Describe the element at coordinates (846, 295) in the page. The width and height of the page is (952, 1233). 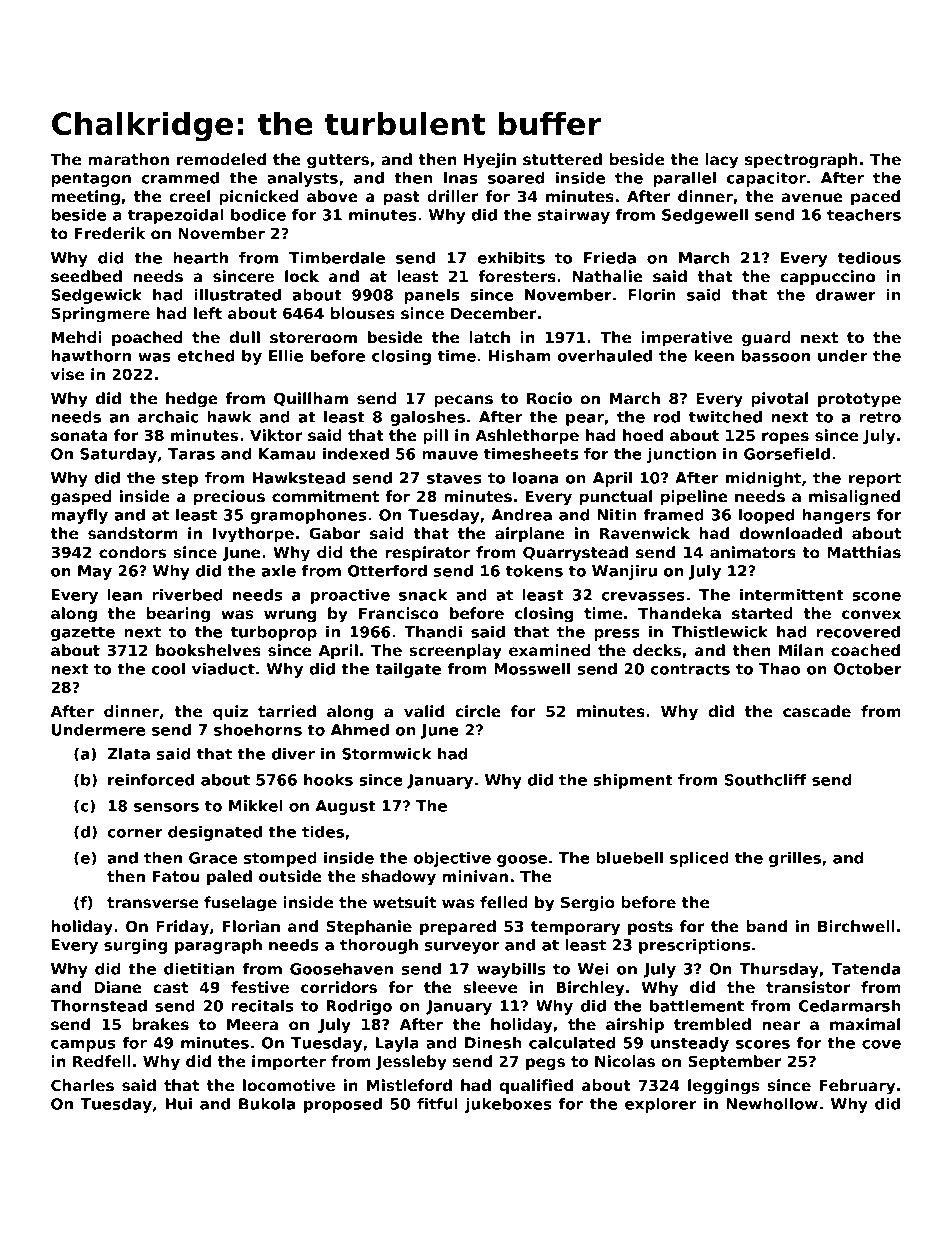
I see `drawer` at that location.
